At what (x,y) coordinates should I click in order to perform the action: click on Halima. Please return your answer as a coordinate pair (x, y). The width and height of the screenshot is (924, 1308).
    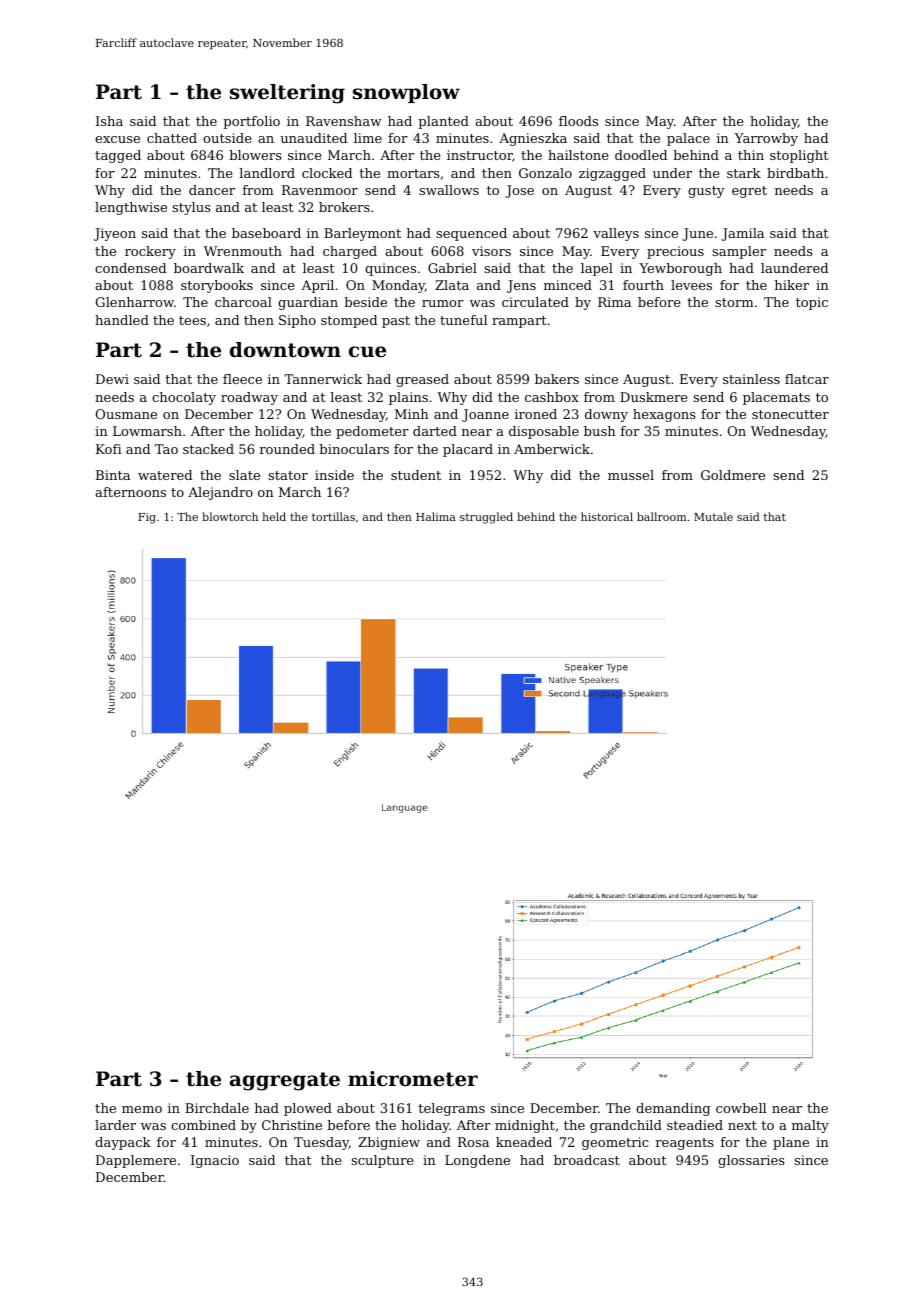
    Looking at the image, I should click on (436, 516).
